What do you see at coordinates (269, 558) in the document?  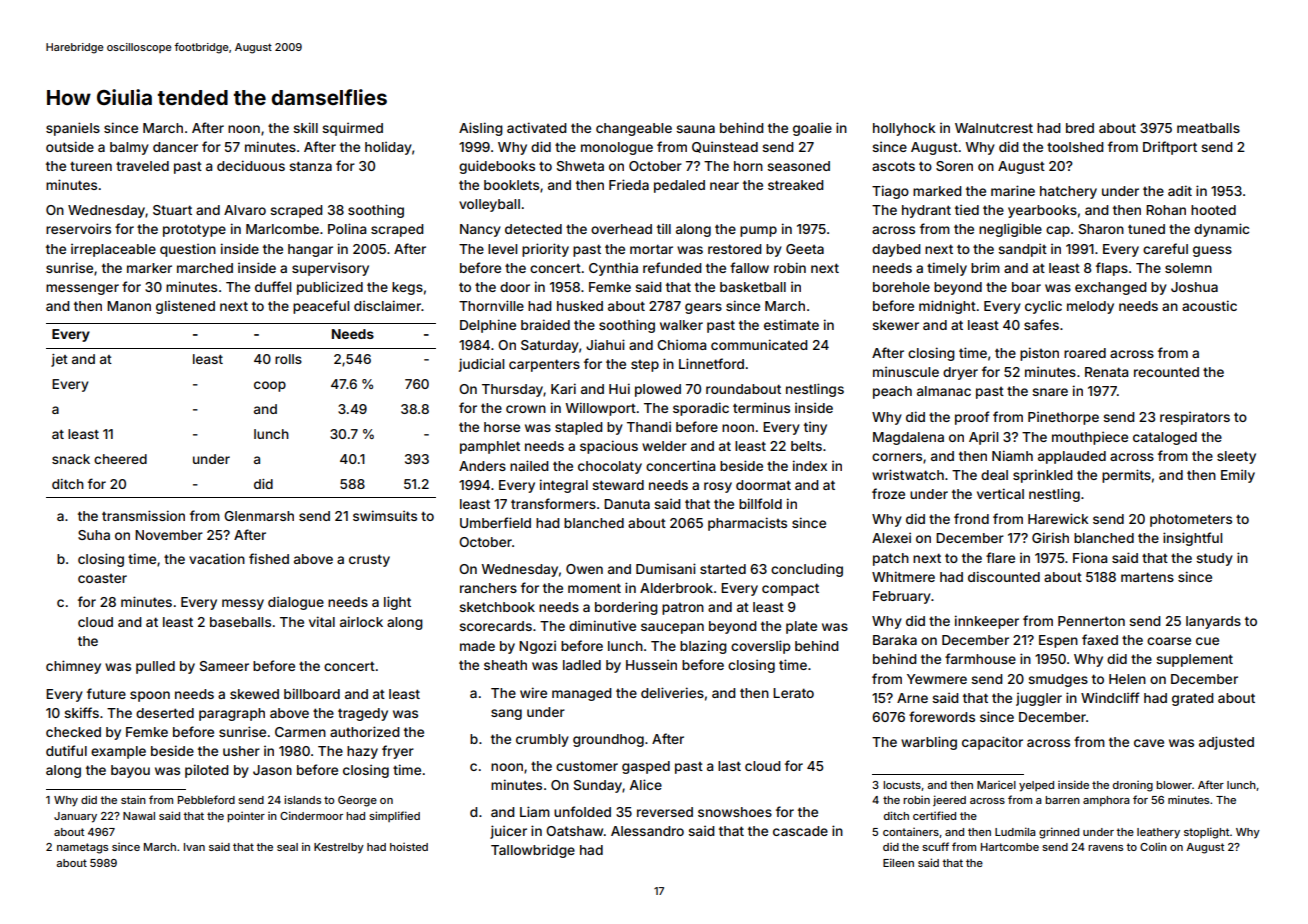 I see `fished` at bounding box center [269, 558].
